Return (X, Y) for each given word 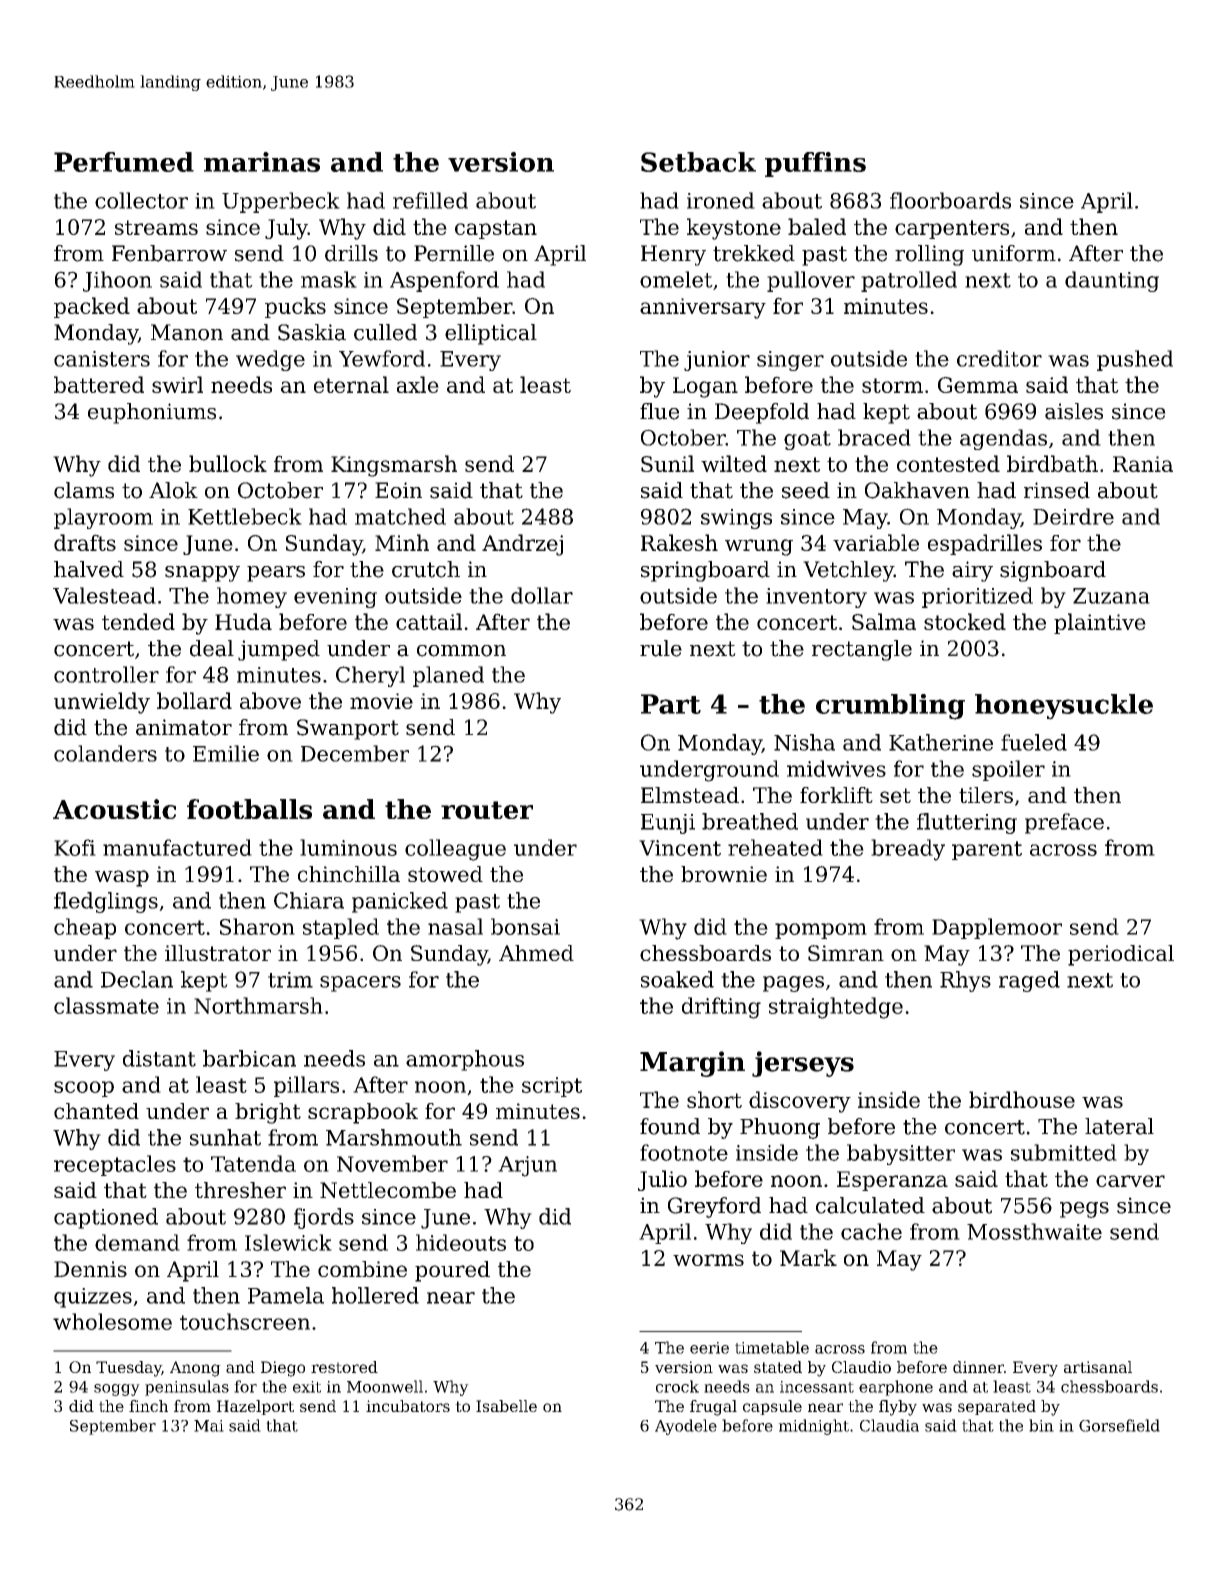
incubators (408, 1406)
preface (1064, 823)
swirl (177, 384)
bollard (194, 700)
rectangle (862, 650)
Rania (1143, 464)
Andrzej (522, 545)
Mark (808, 1257)
